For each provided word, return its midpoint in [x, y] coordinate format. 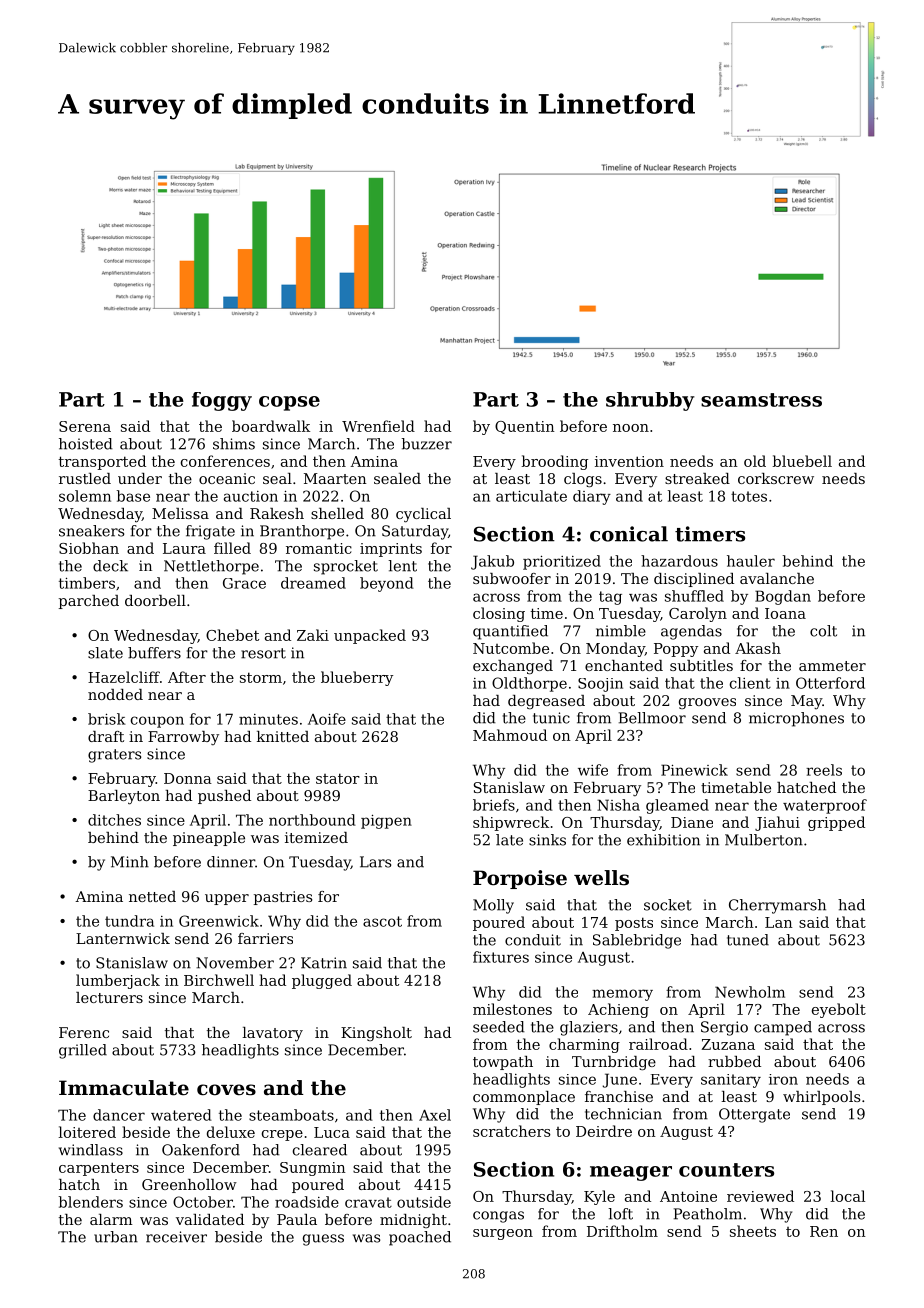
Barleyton [124, 797]
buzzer [426, 444]
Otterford [830, 683]
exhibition [663, 840]
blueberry [357, 678]
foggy [222, 401]
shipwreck [511, 823]
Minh [130, 862]
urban [116, 1237]
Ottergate [754, 1115]
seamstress [761, 400]
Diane [692, 822]
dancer [119, 1115]
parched [89, 602]
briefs [494, 805]
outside [424, 1202]
